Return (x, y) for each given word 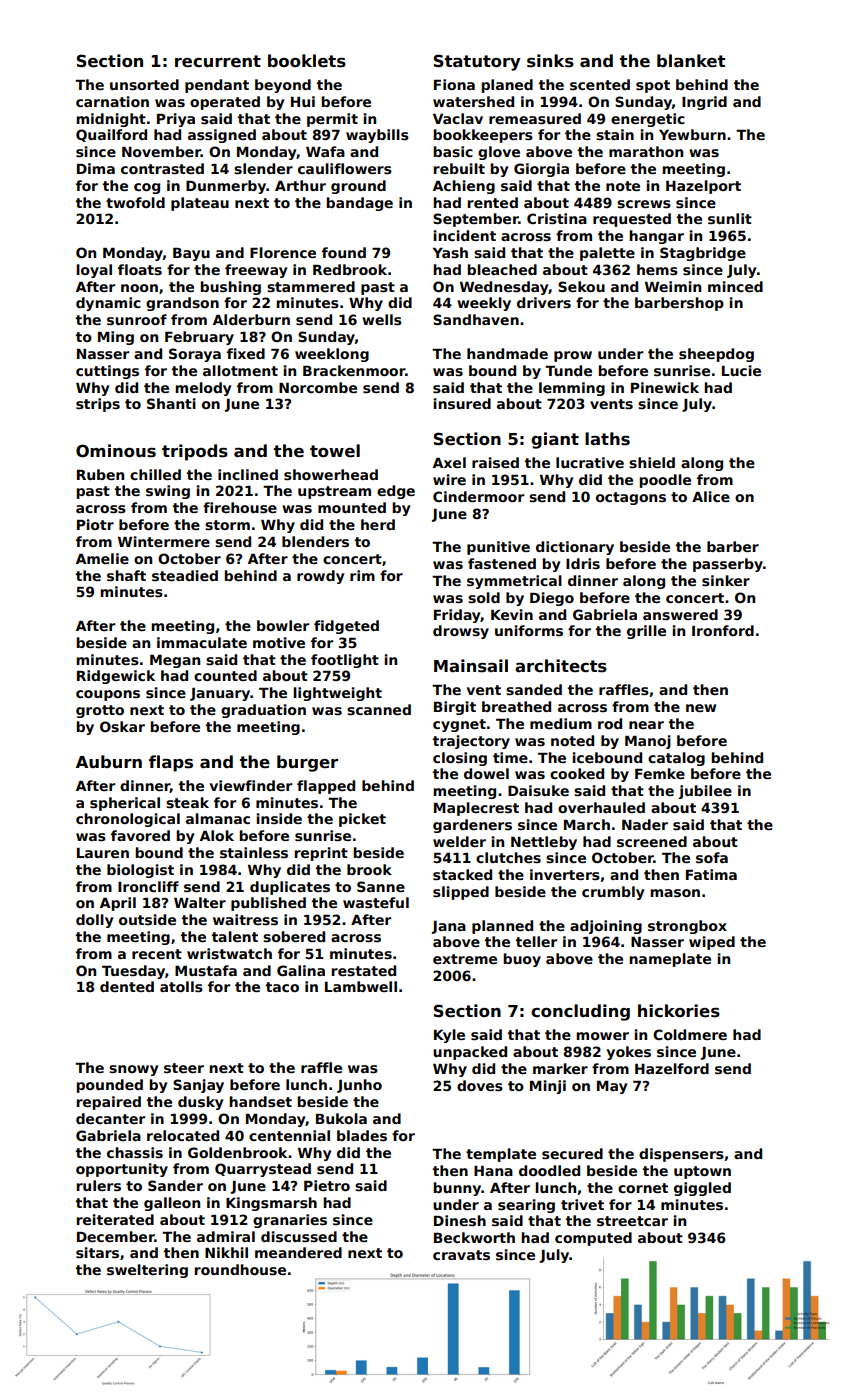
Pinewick (665, 387)
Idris (583, 563)
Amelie (102, 558)
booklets (307, 61)
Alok (217, 835)
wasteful (376, 902)
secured (572, 1153)
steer (184, 1068)
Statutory (477, 62)
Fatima (711, 874)
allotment (240, 370)
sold (484, 597)
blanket (691, 61)
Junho (359, 1086)
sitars (97, 1252)
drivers (544, 302)
